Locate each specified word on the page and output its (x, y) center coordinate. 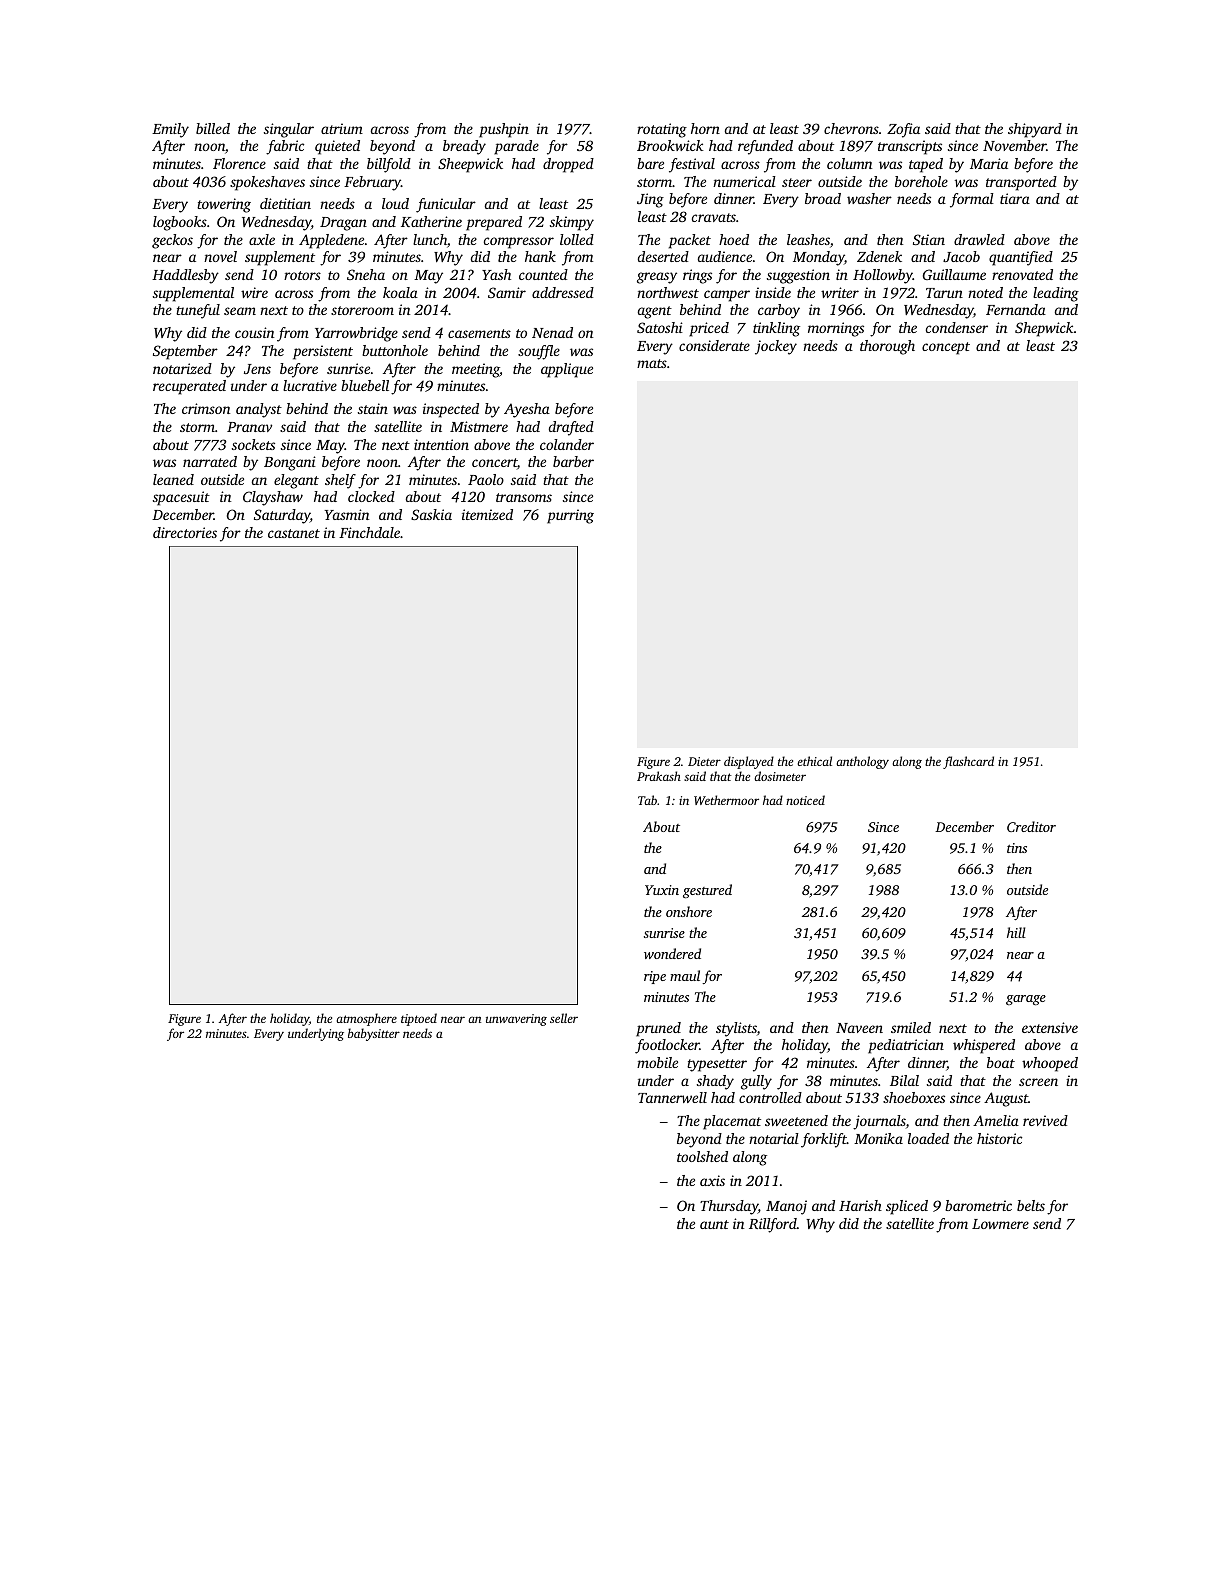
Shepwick (1044, 329)
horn (705, 128)
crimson (206, 408)
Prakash (659, 776)
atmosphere (366, 1019)
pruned (658, 1029)
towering (224, 205)
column (849, 163)
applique (567, 370)
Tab (647, 800)
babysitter (374, 1034)
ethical (814, 761)
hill (1016, 932)
